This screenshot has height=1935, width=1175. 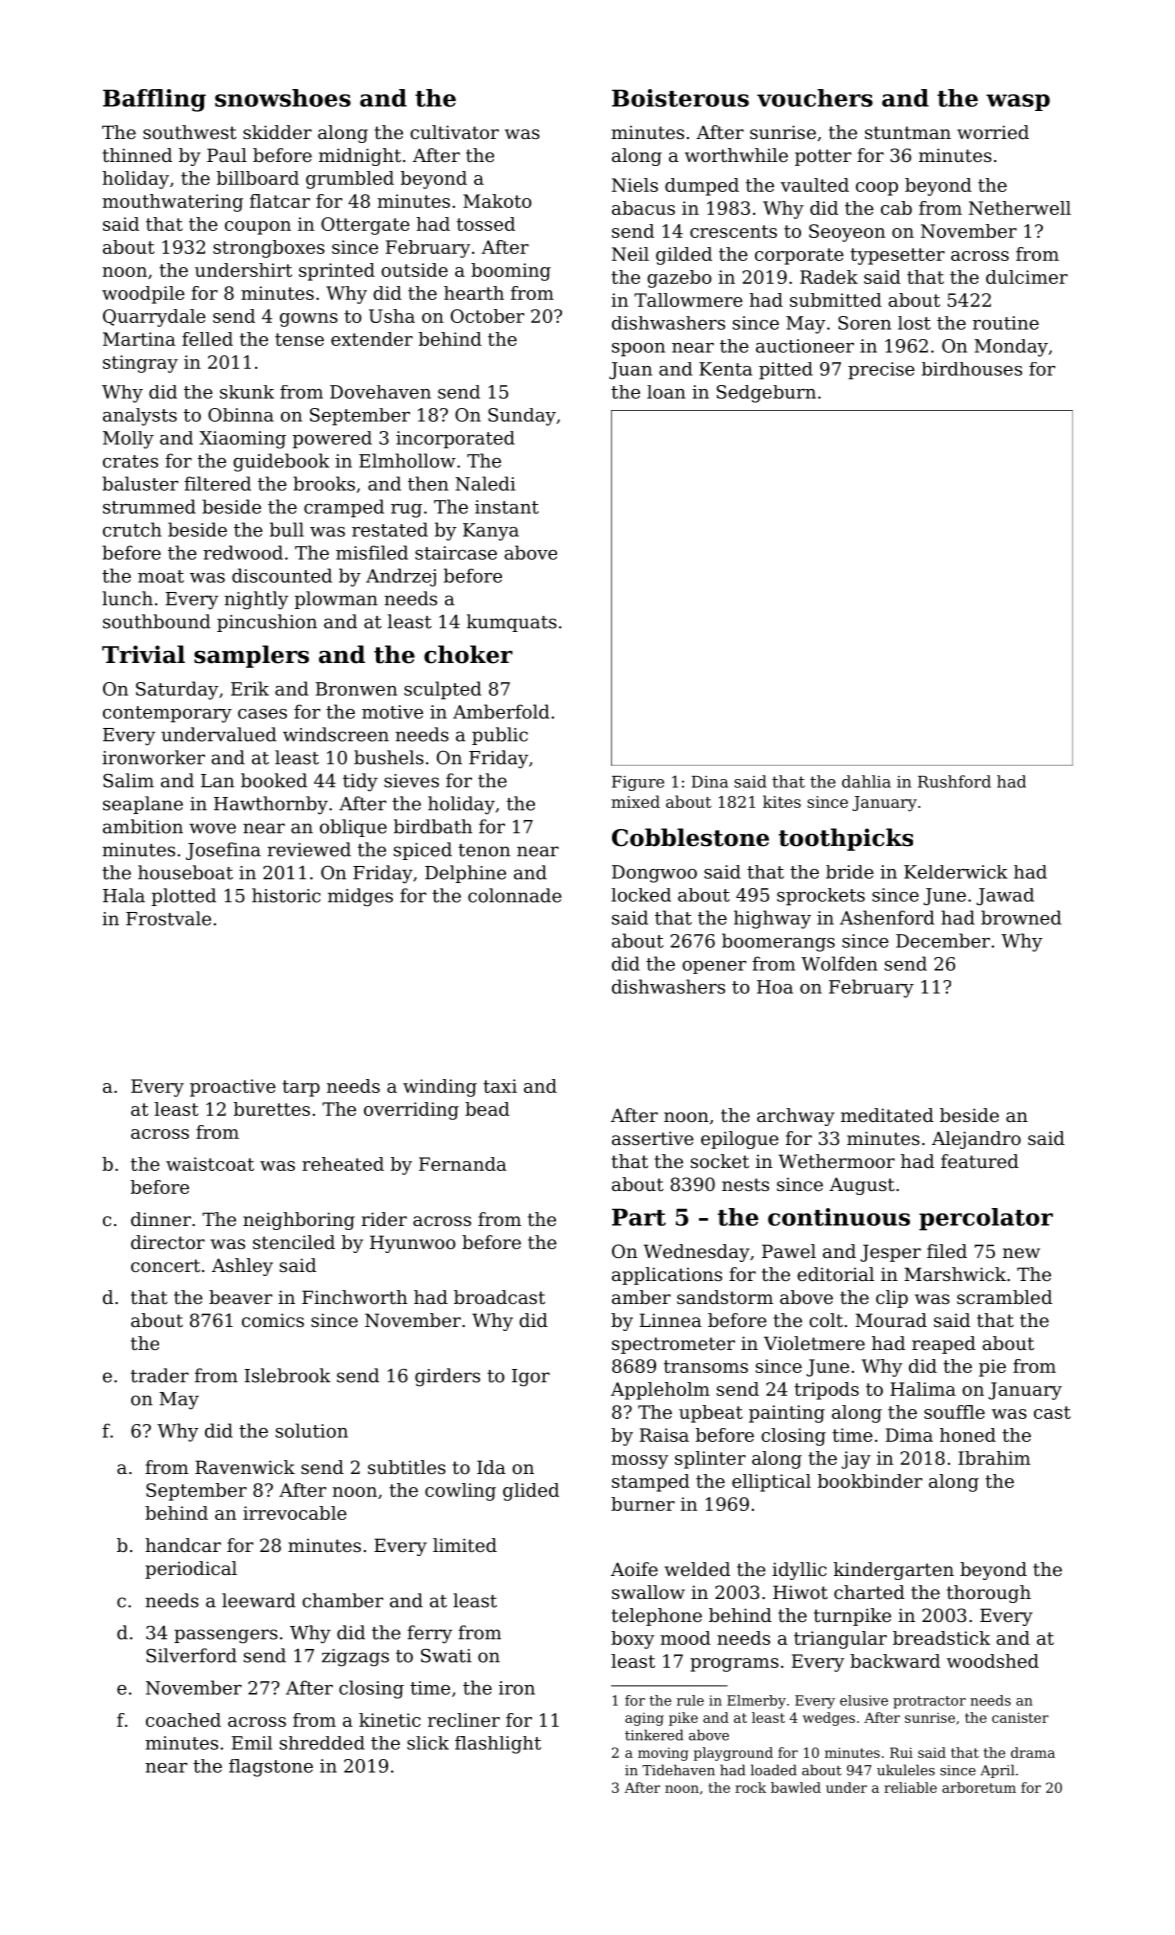 What do you see at coordinates (454, 132) in the screenshot?
I see `cultivator` at bounding box center [454, 132].
